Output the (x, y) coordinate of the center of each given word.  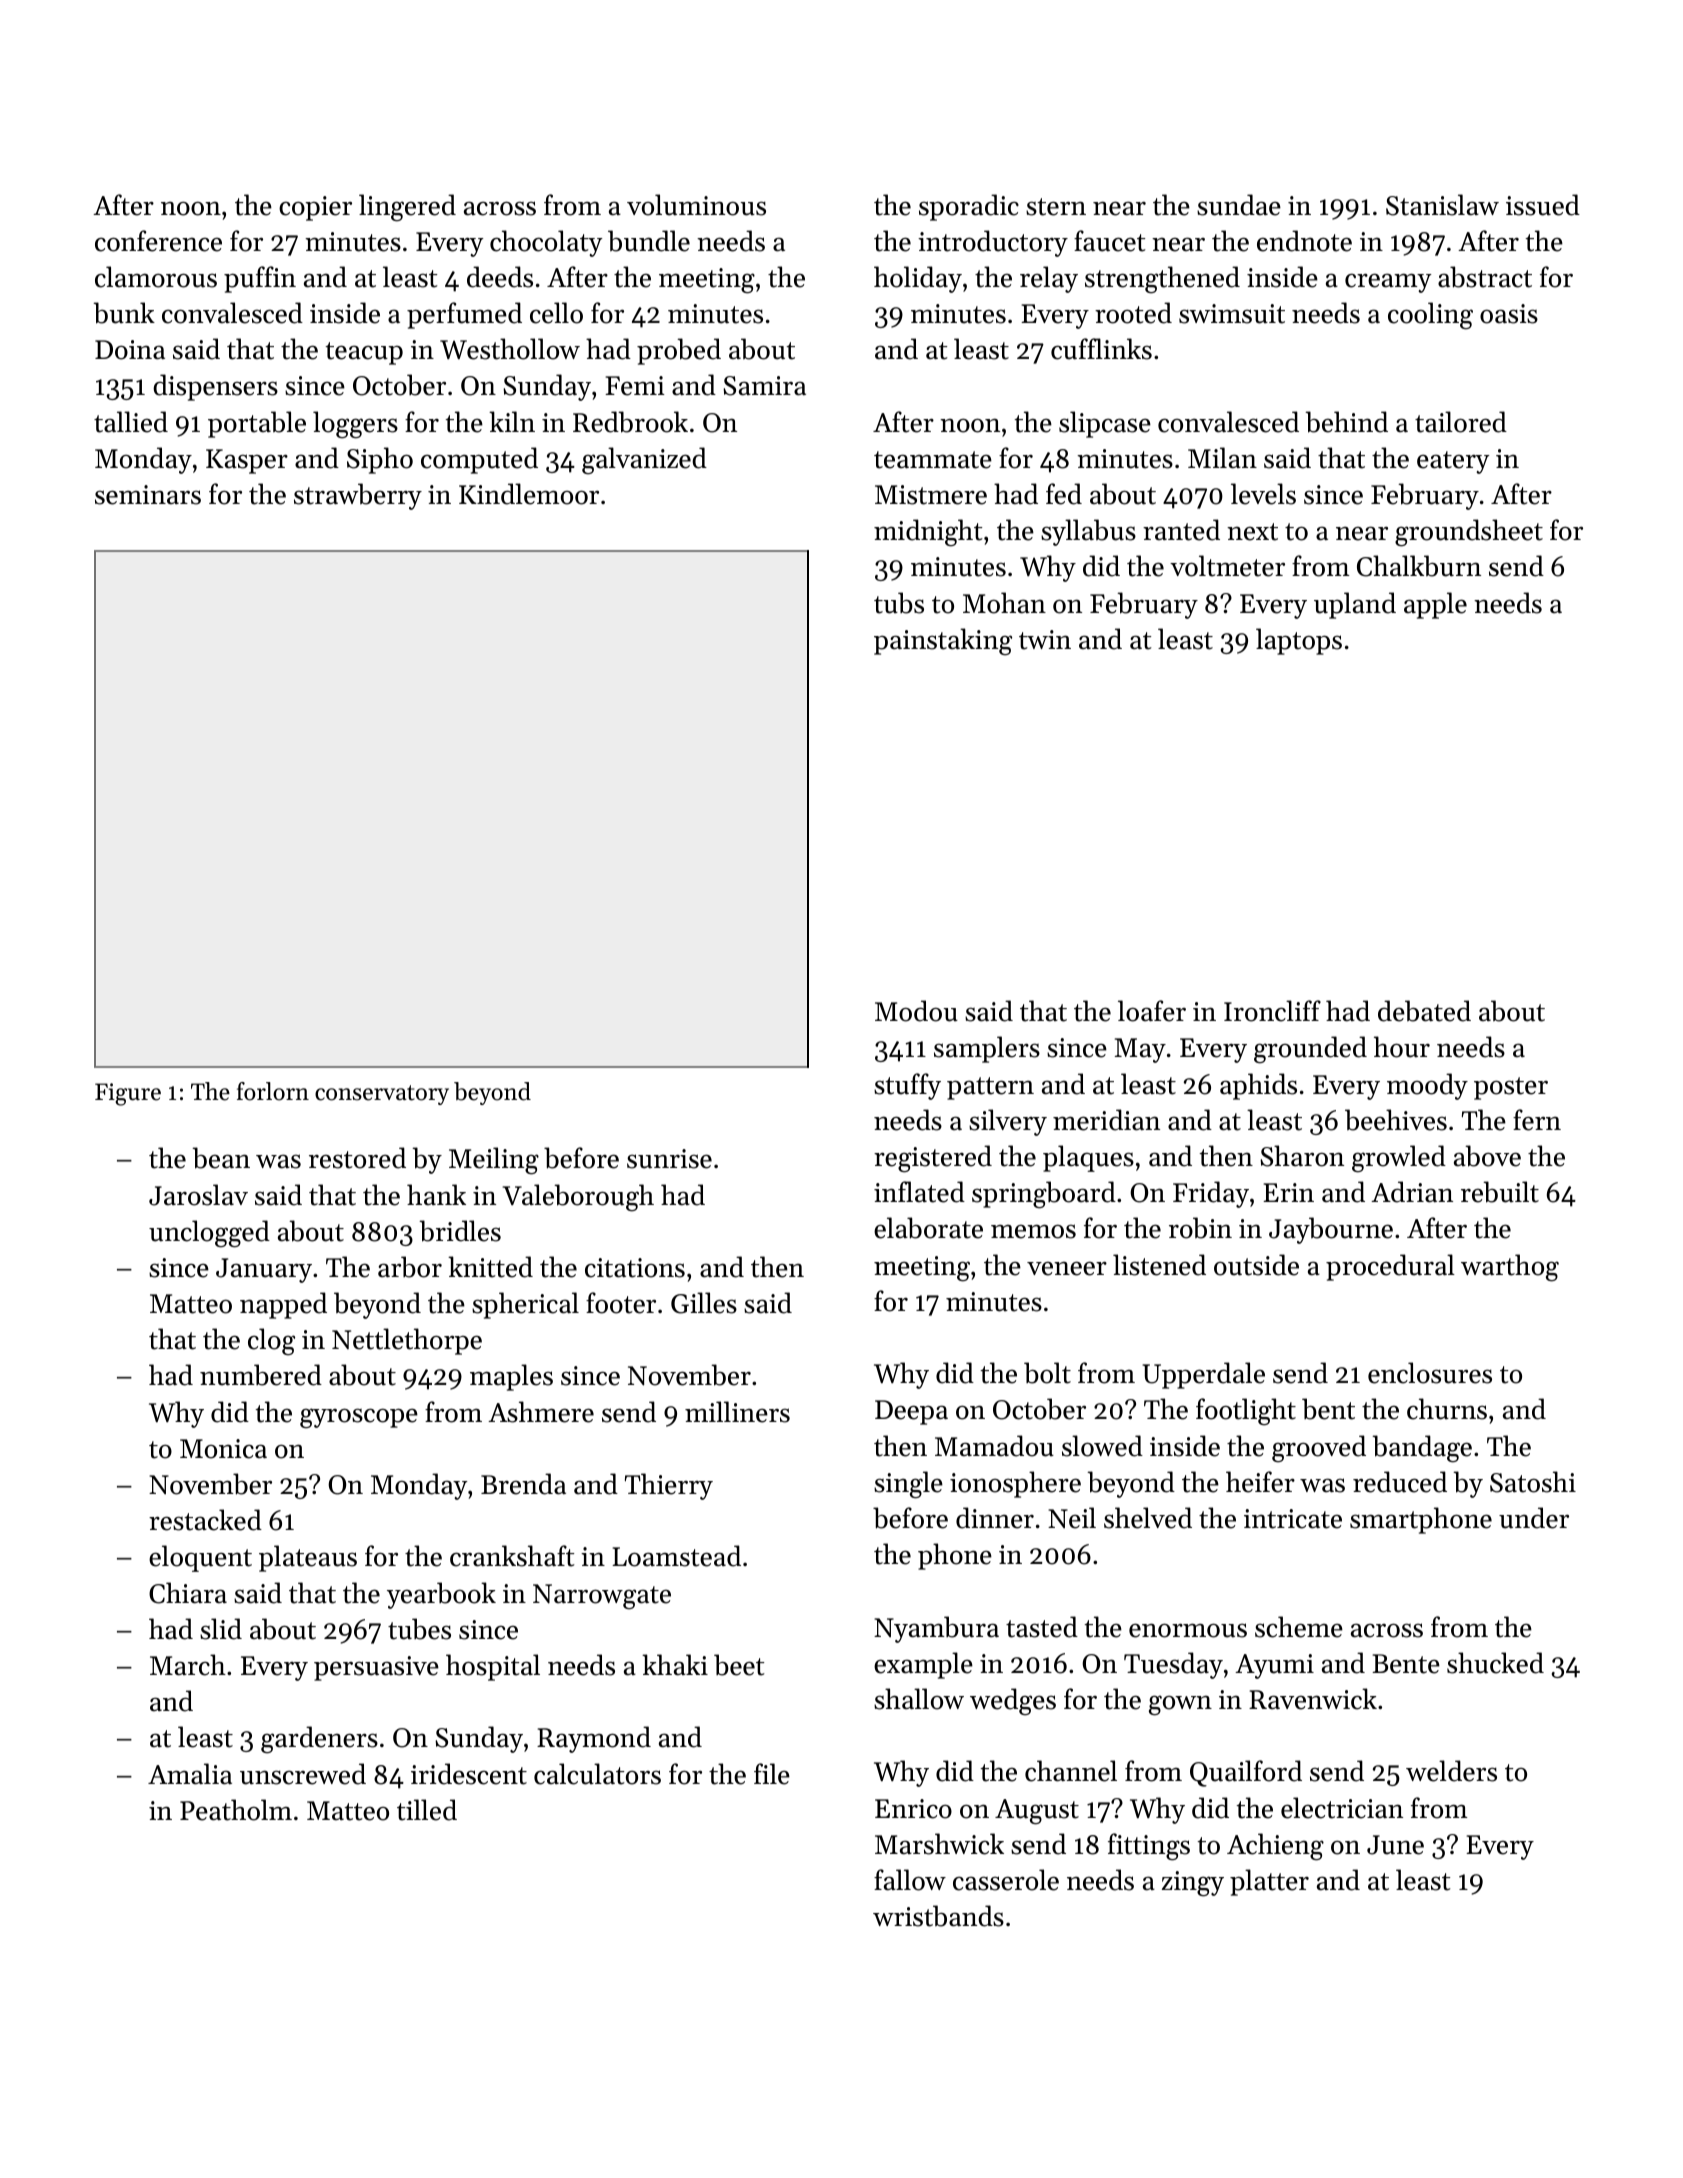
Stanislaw (1442, 205)
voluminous (696, 205)
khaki (675, 1665)
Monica (223, 1449)
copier (315, 208)
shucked (1495, 1663)
